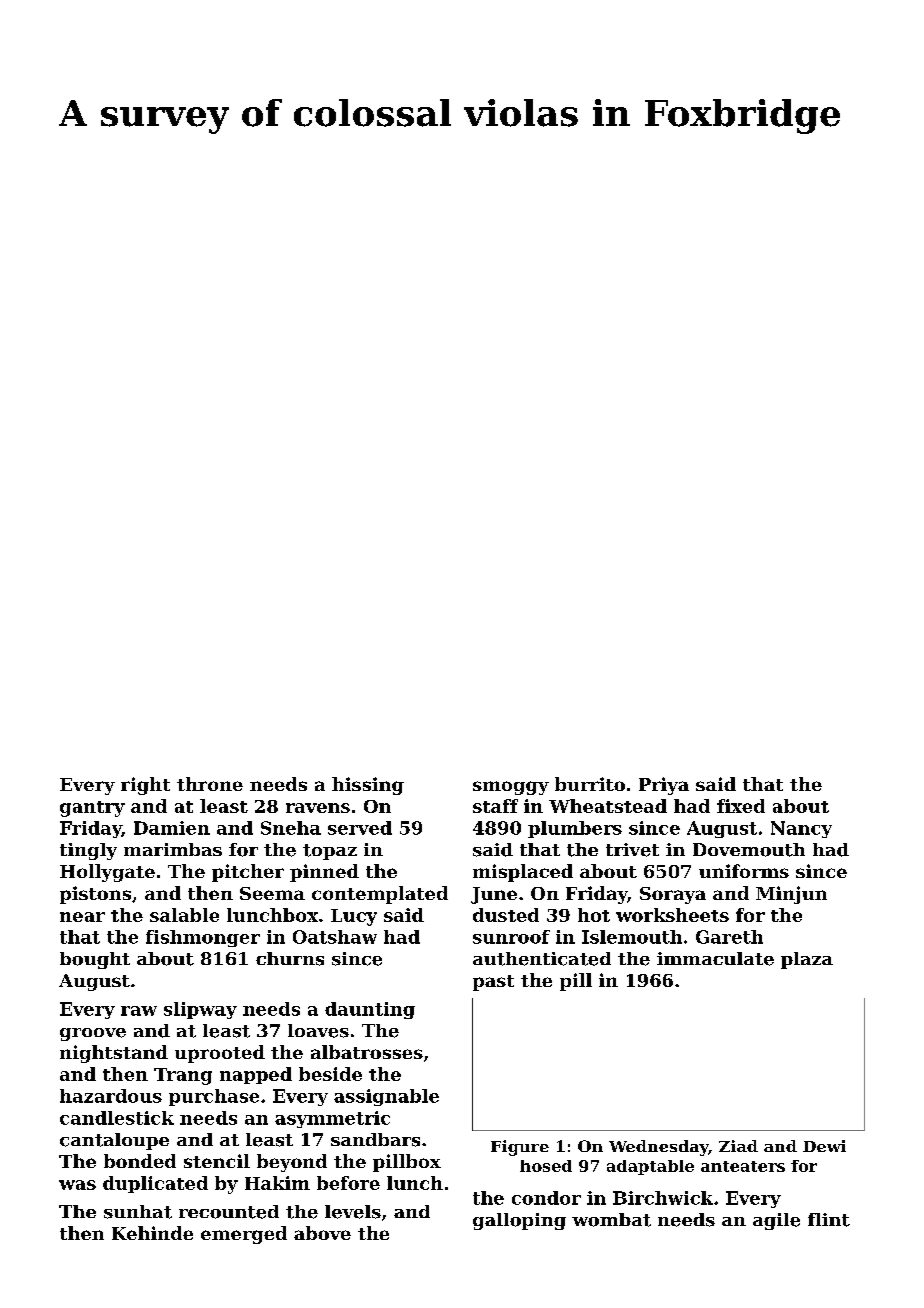 Image resolution: width=924 pixels, height=1308 pixels. Describe the element at coordinates (145, 786) in the image. I see `right` at that location.
